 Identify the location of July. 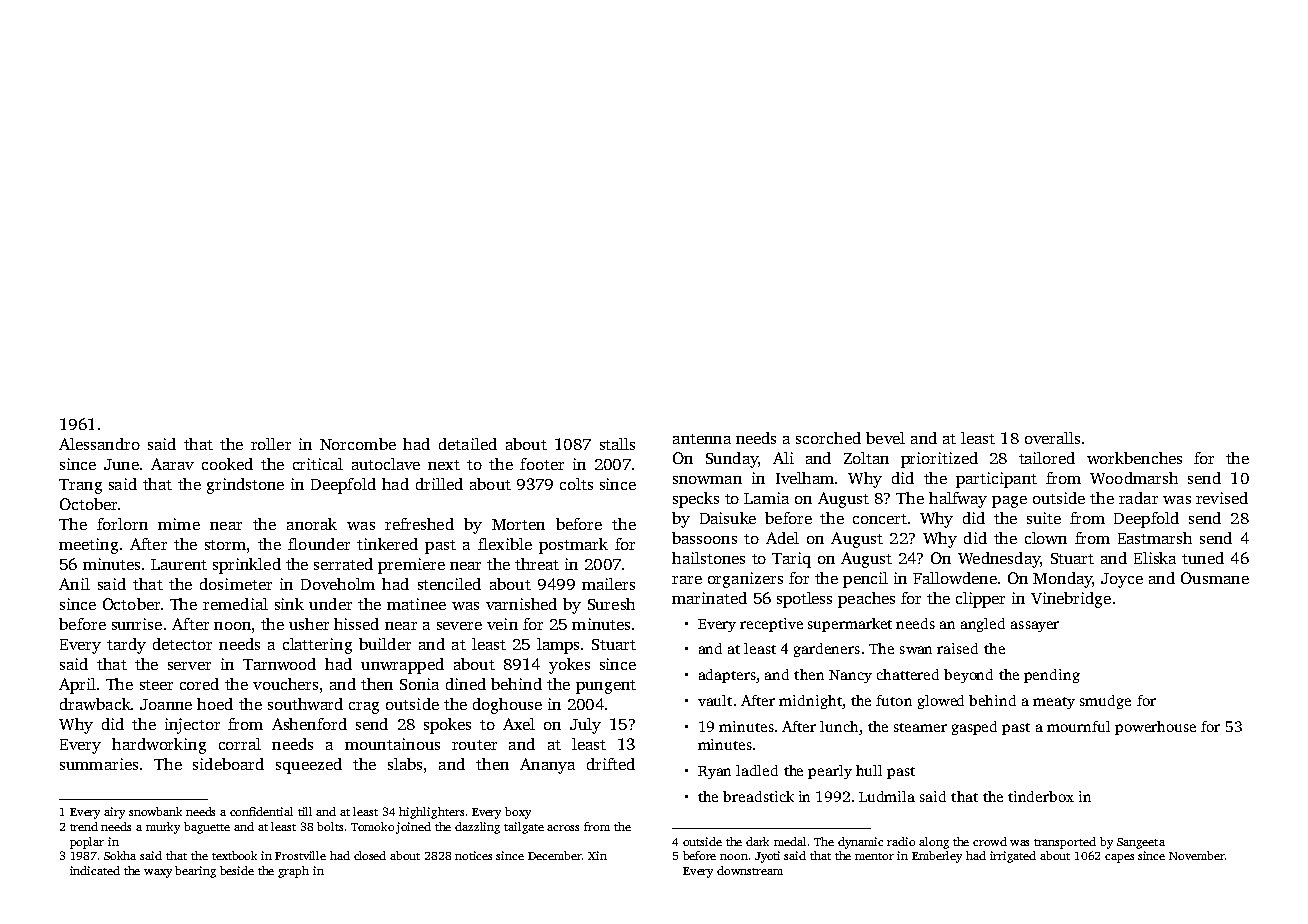
(585, 726).
